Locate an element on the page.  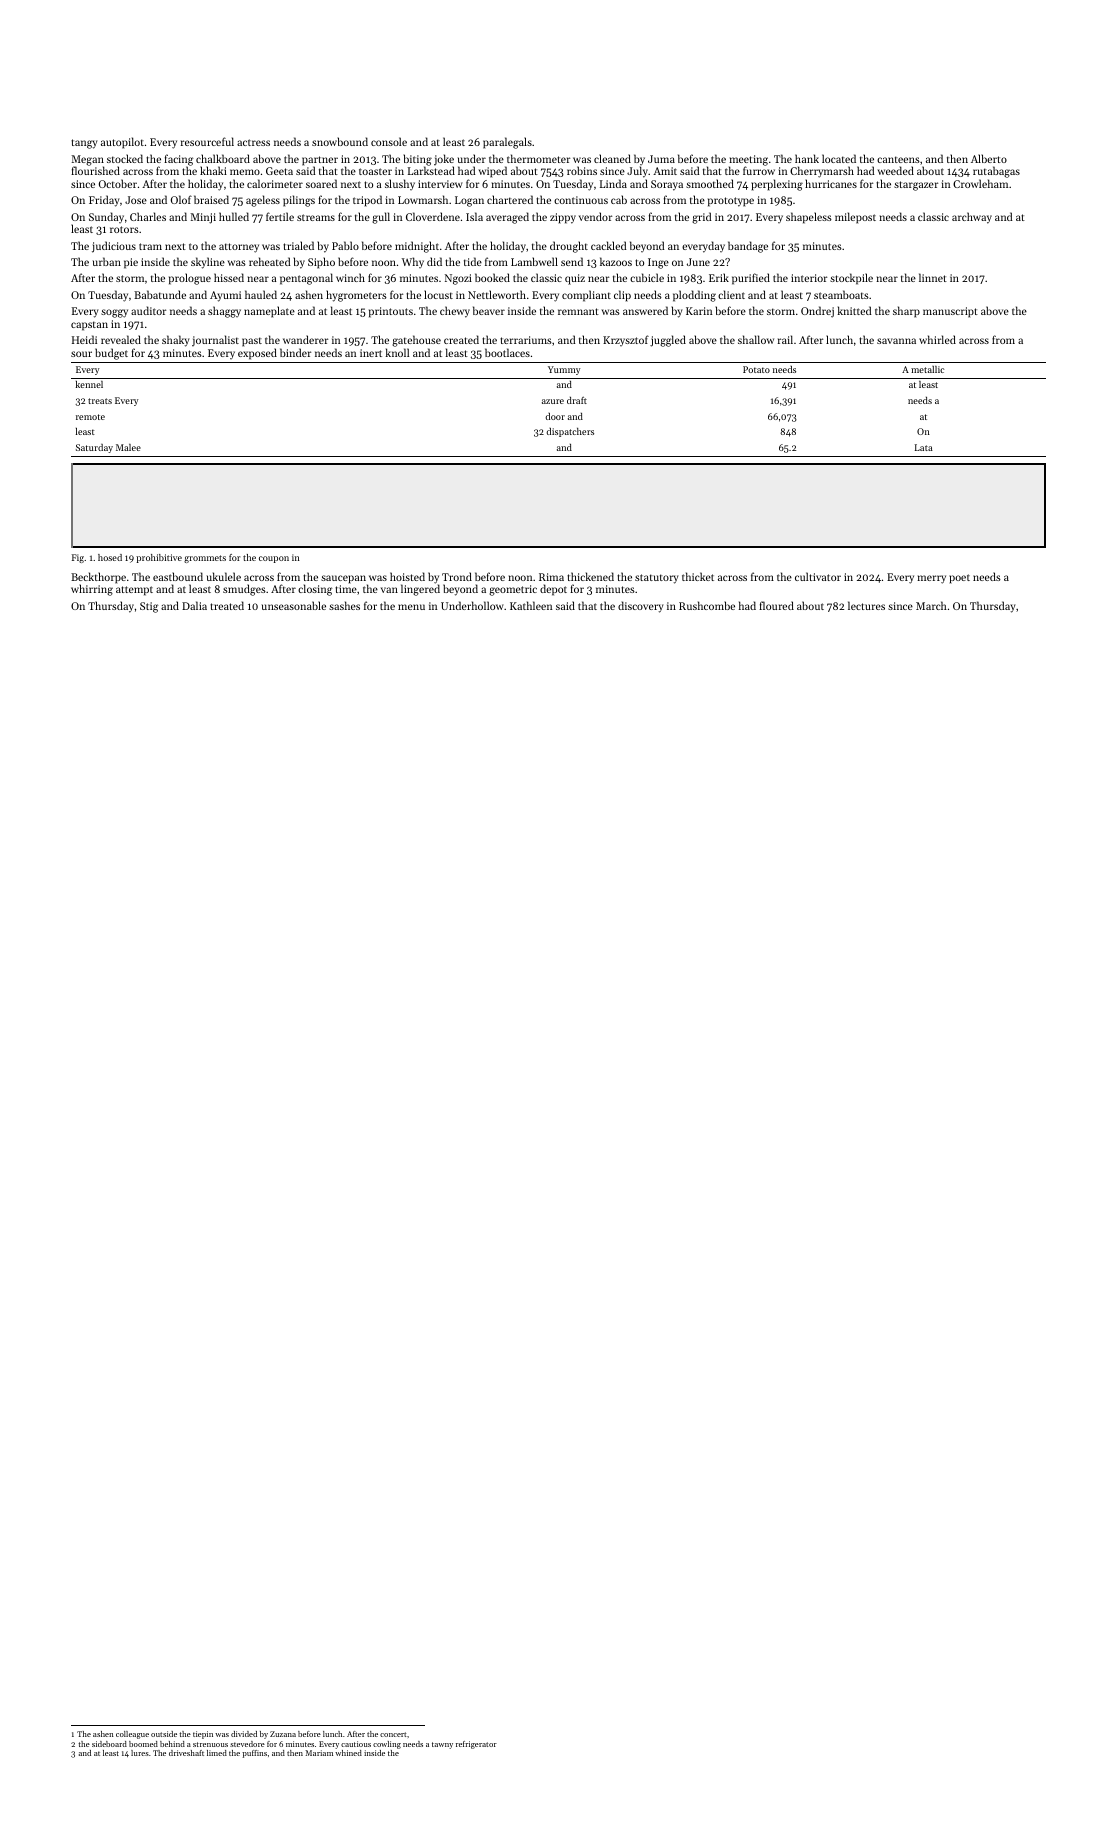
paralegals is located at coordinates (507, 143).
